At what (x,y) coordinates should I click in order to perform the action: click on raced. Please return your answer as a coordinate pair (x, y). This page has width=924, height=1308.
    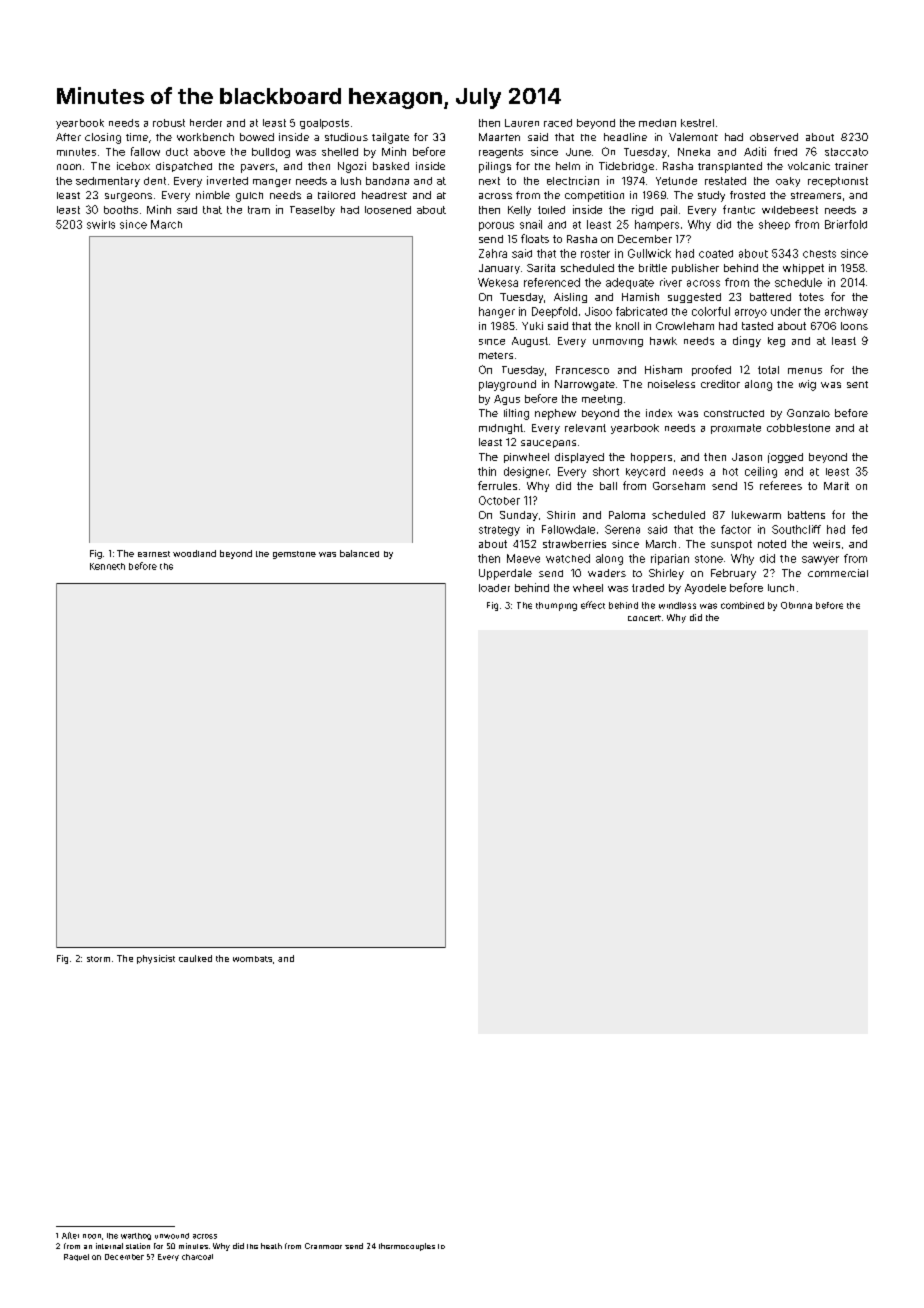
    Looking at the image, I should click on (558, 123).
